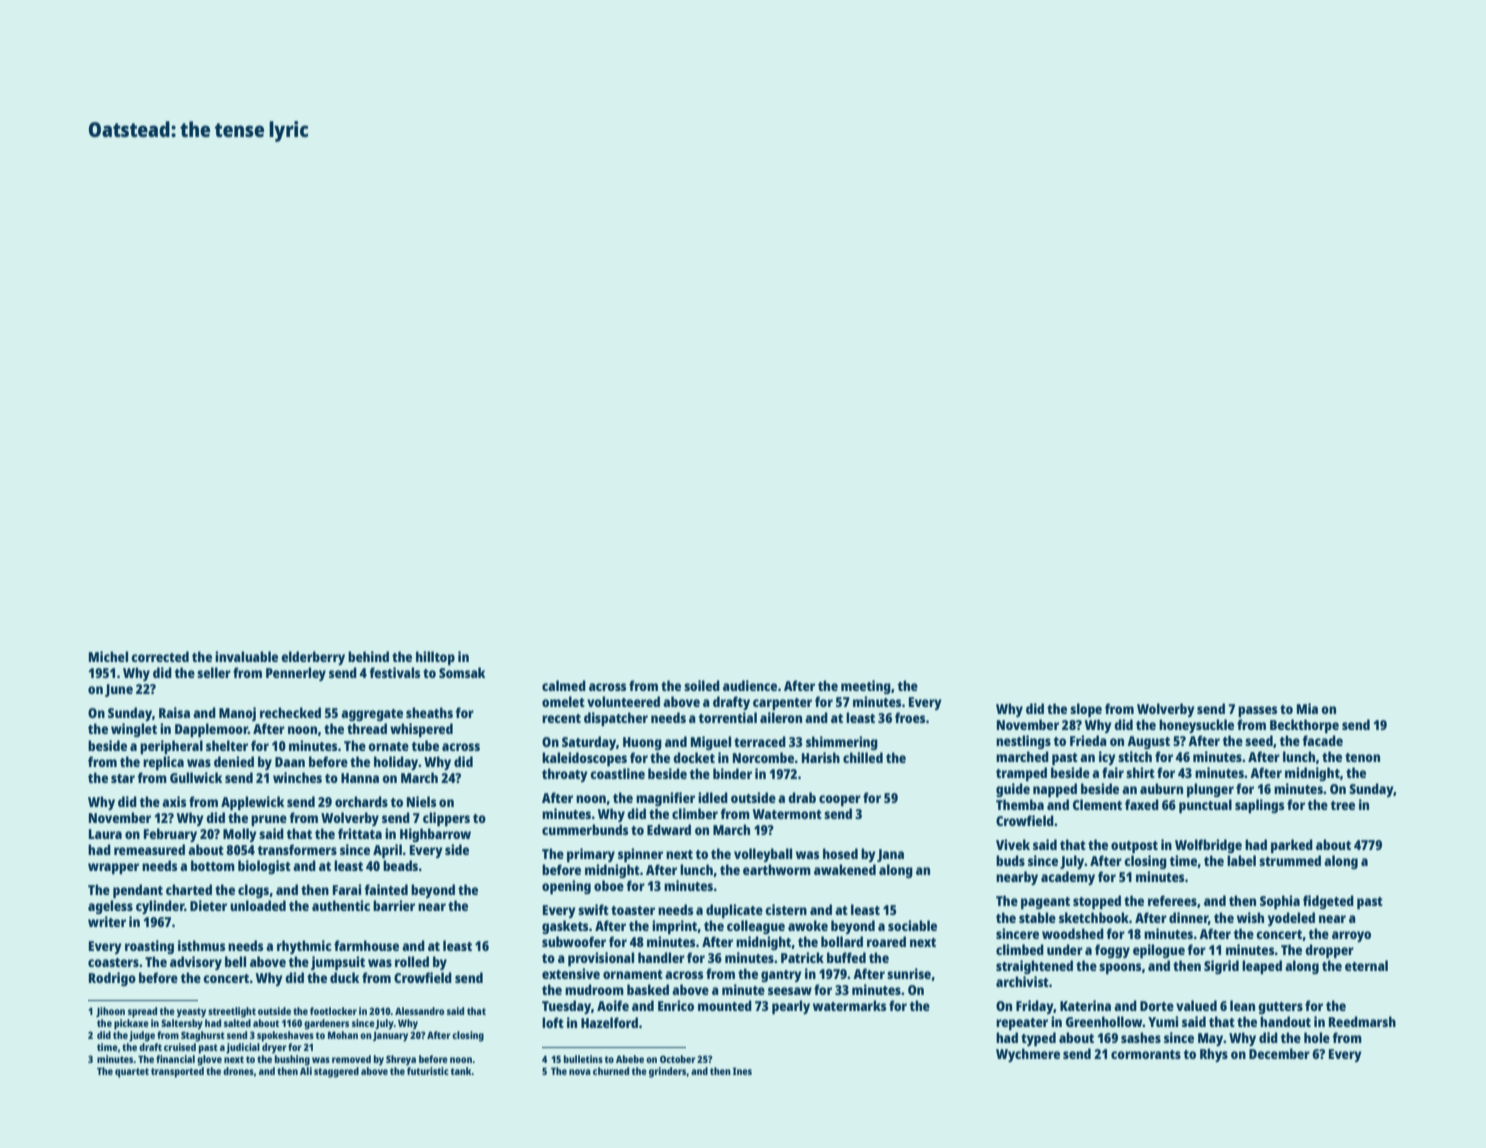  I want to click on Manoj, so click(237, 714).
